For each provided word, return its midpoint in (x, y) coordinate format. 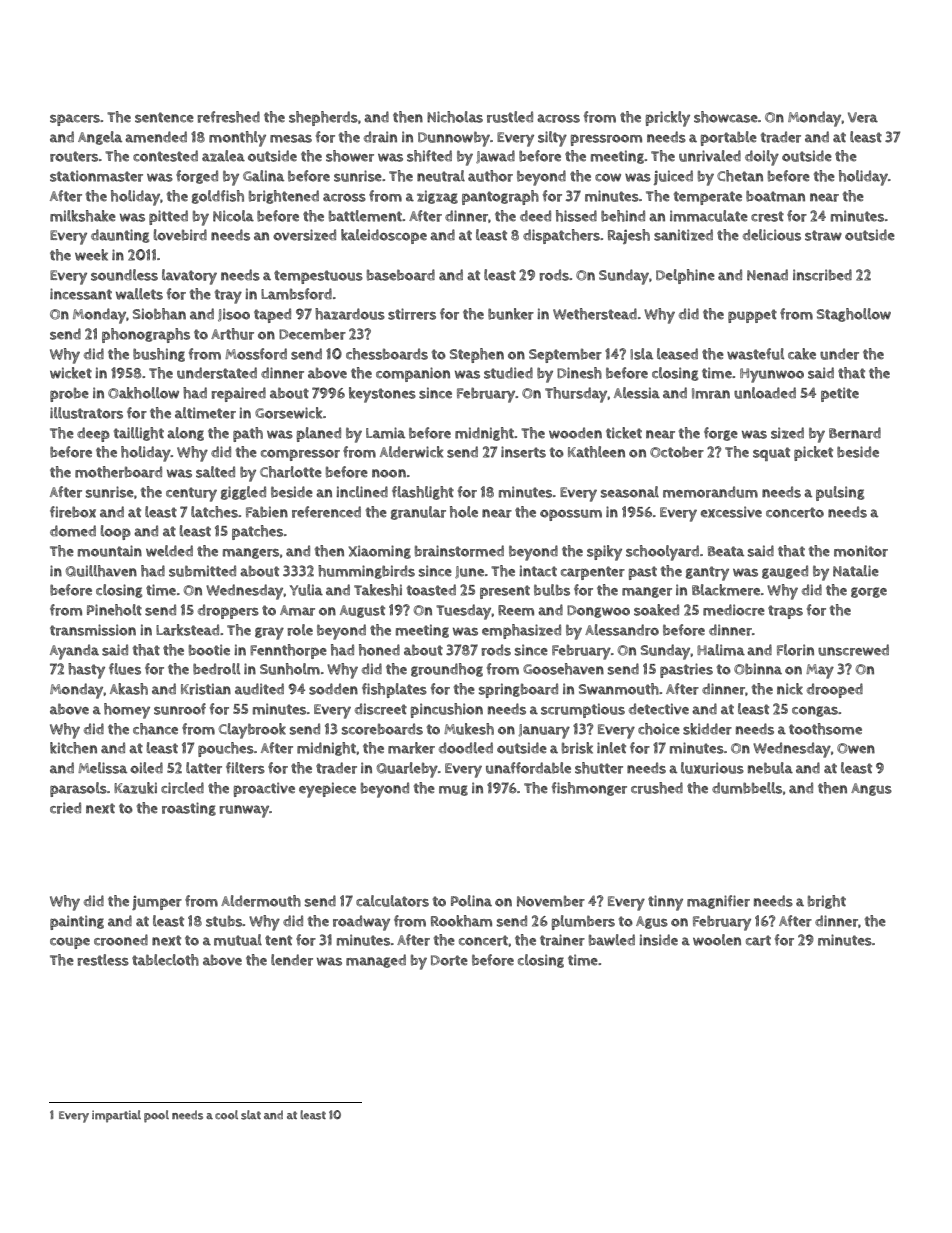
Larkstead (187, 630)
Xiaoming (380, 552)
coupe (70, 943)
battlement (365, 216)
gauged (785, 572)
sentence (164, 117)
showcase (726, 117)
